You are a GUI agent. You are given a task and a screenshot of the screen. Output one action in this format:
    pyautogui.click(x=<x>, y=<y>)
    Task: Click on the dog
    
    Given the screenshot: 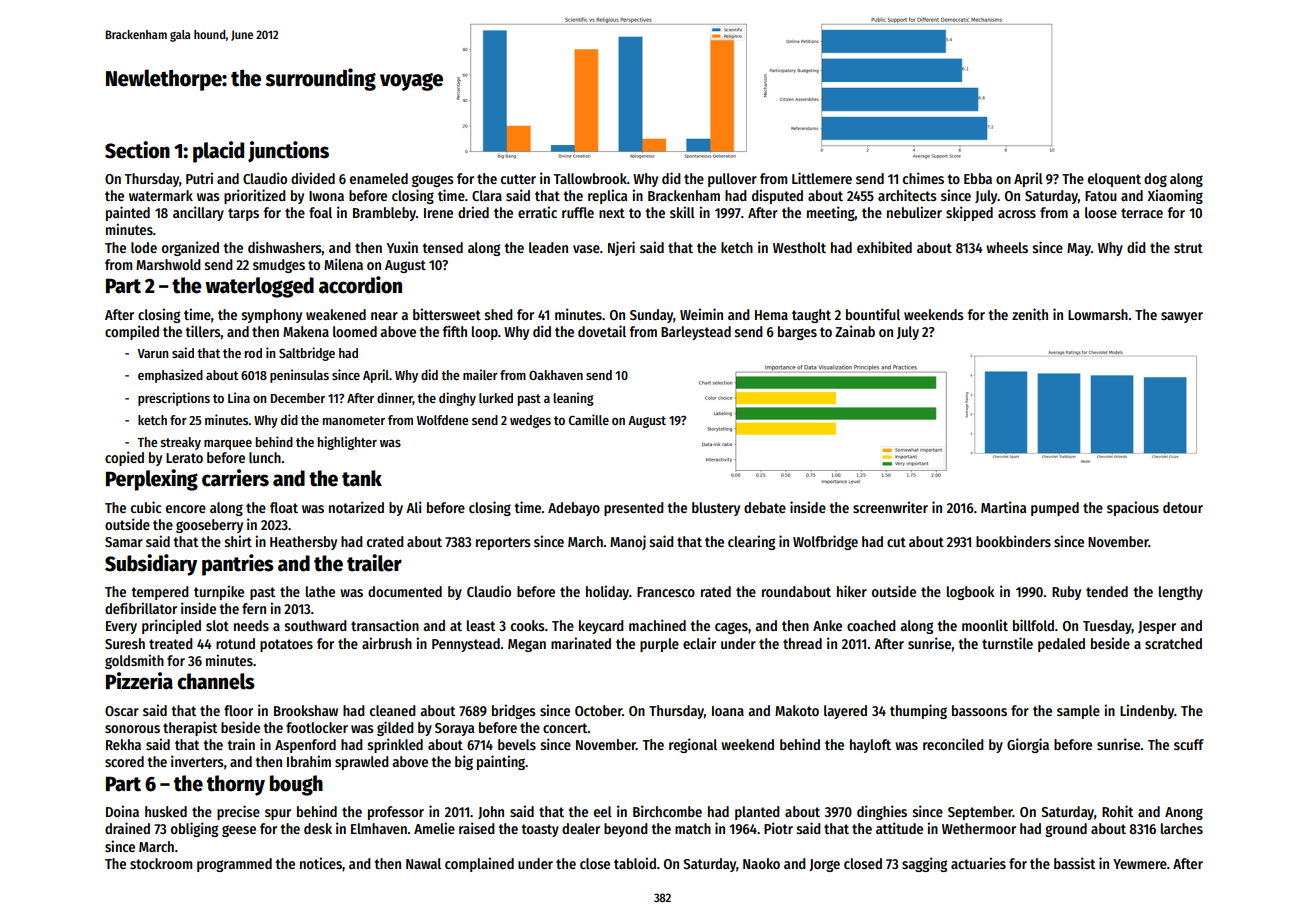 What is the action you would take?
    pyautogui.click(x=1155, y=180)
